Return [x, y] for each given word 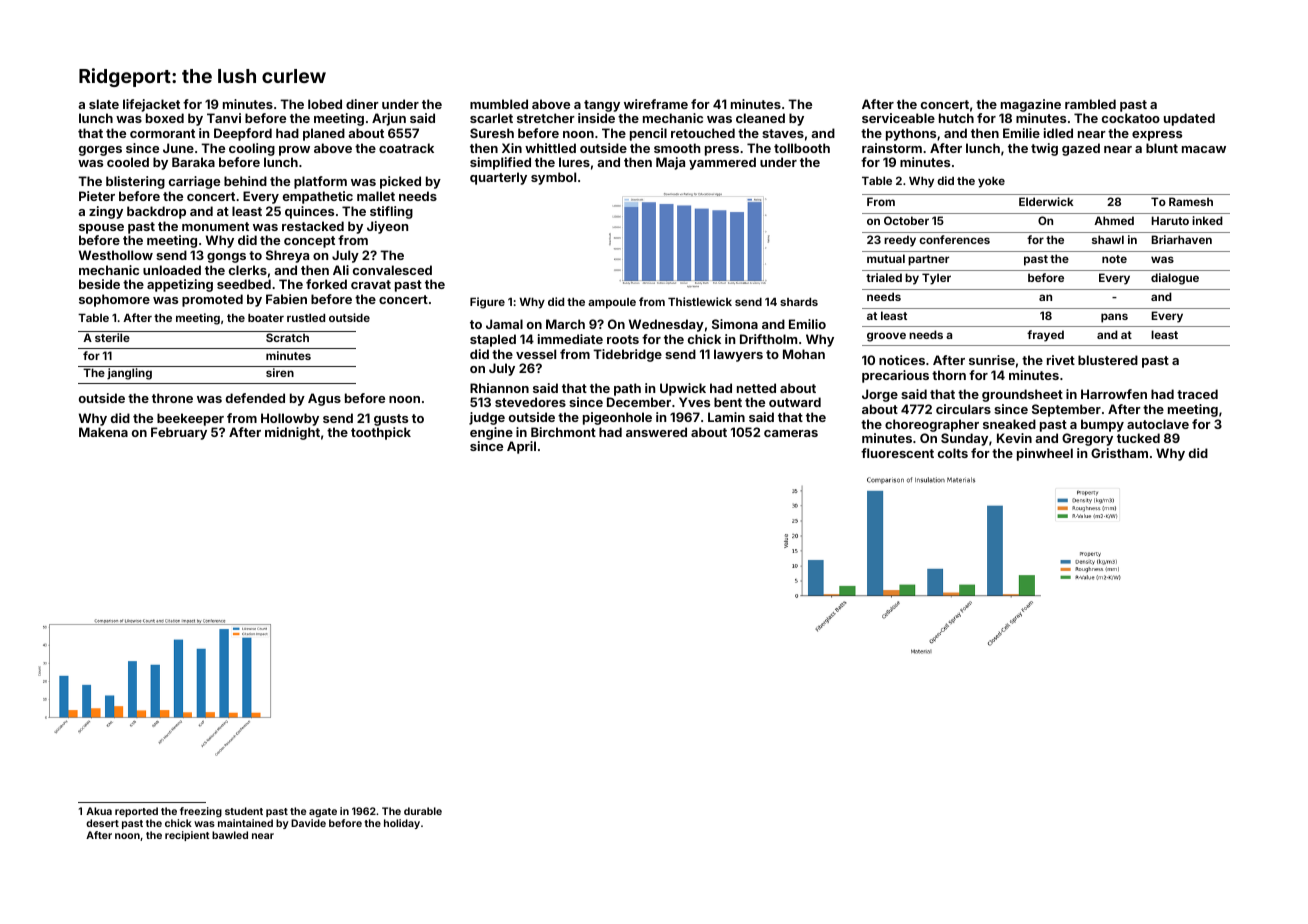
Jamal [504, 324]
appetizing [180, 285]
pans [1114, 318]
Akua [99, 811]
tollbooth [802, 148]
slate [104, 104]
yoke [991, 182]
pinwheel [1045, 454]
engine [491, 433]
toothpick [381, 433]
